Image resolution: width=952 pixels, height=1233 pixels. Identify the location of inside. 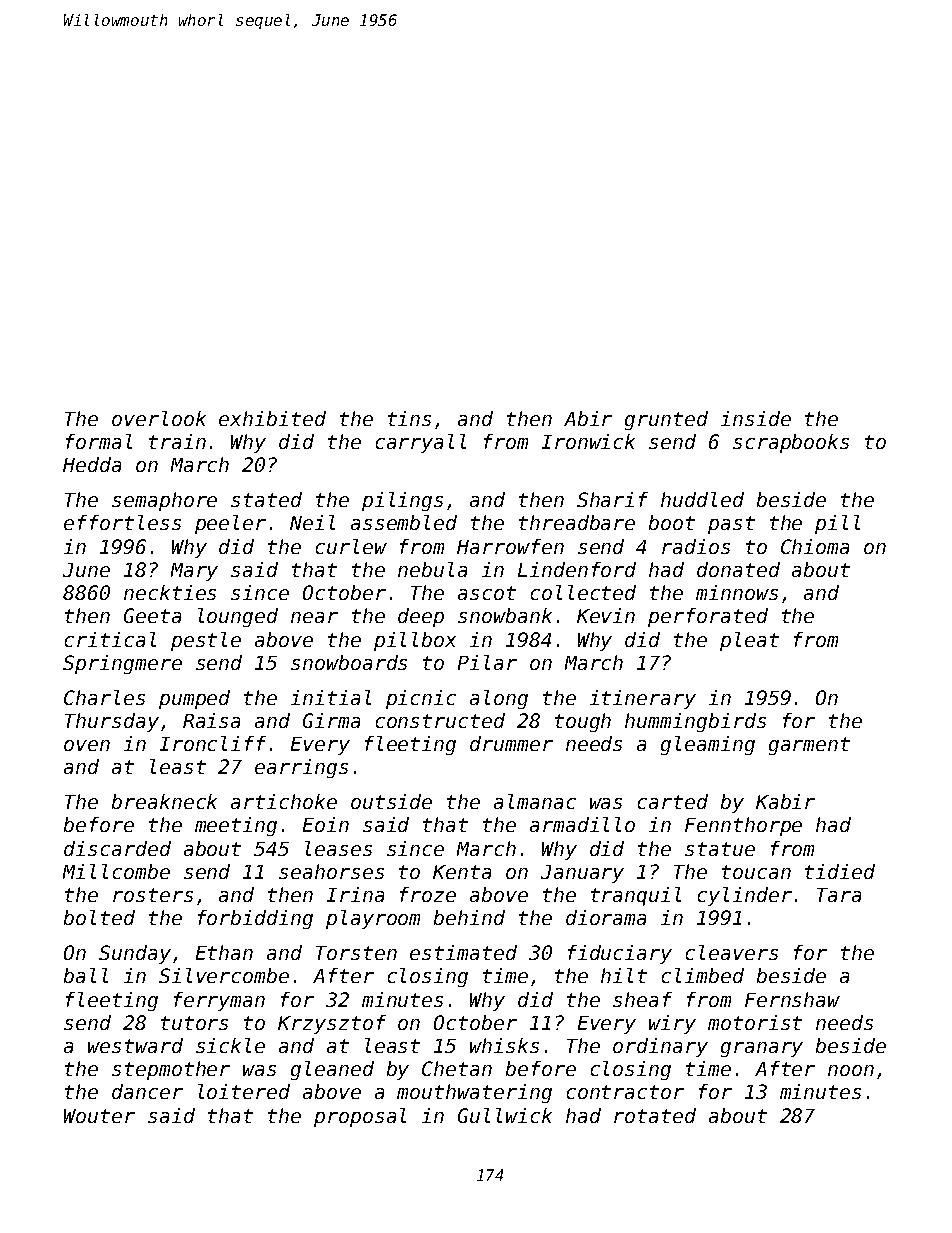
(756, 418).
